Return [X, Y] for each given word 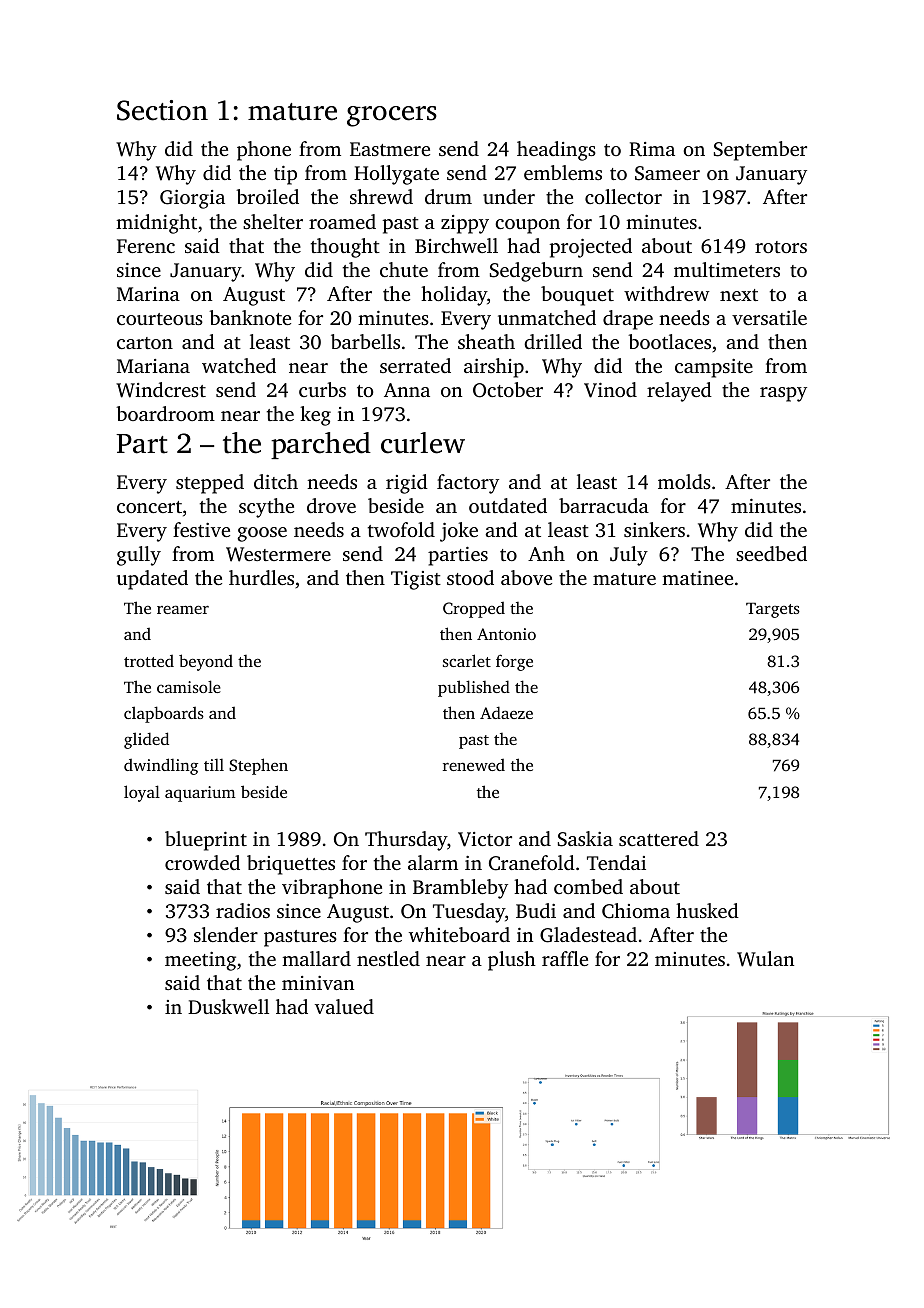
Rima [652, 149]
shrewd [381, 196]
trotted [149, 661]
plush [512, 961]
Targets [773, 610]
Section [162, 110]
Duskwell [228, 1006]
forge [514, 662]
